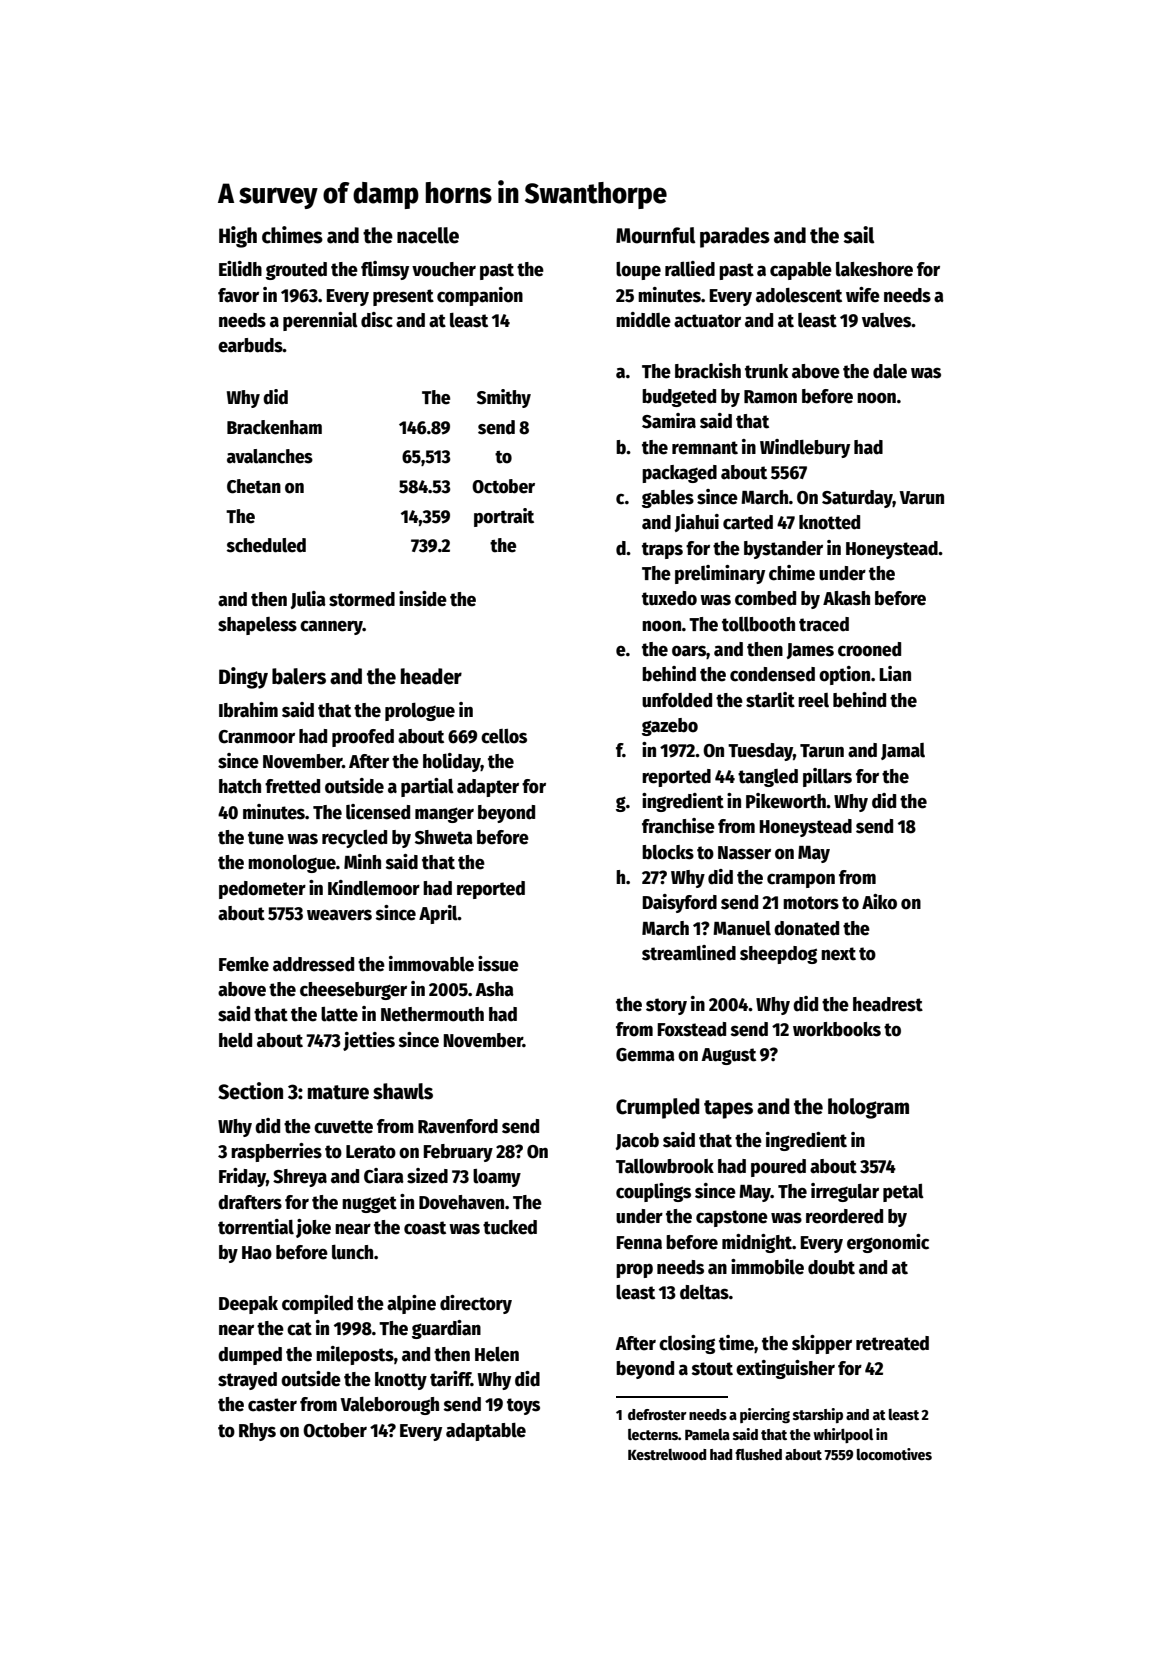 This screenshot has height=1654, width=1165. Describe the element at coordinates (687, 1344) in the screenshot. I see `closing` at that location.
